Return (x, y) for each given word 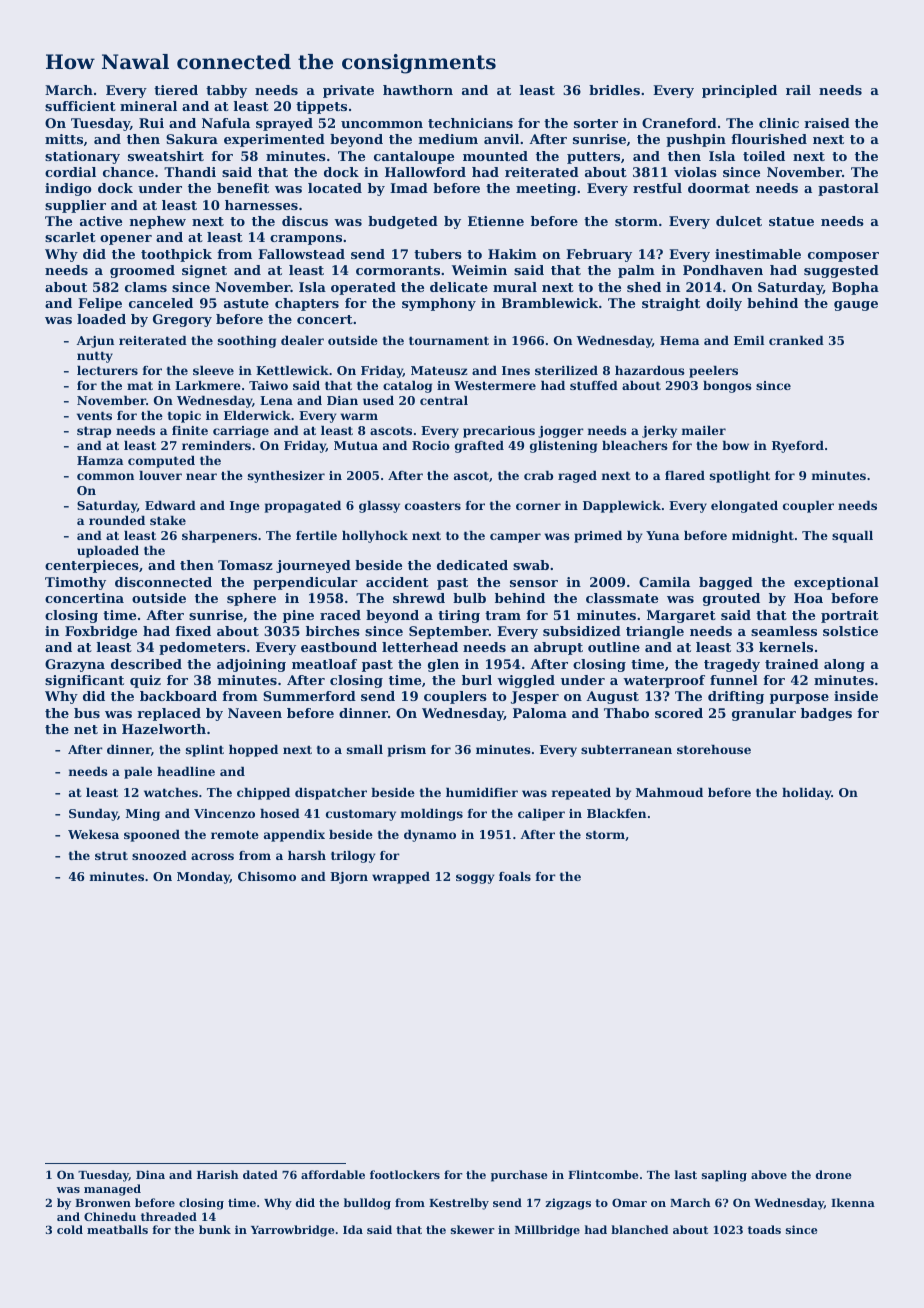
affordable (333, 1174)
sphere (251, 599)
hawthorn (418, 90)
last (685, 1174)
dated (260, 1174)
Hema (680, 340)
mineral (148, 106)
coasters (433, 505)
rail (798, 90)
